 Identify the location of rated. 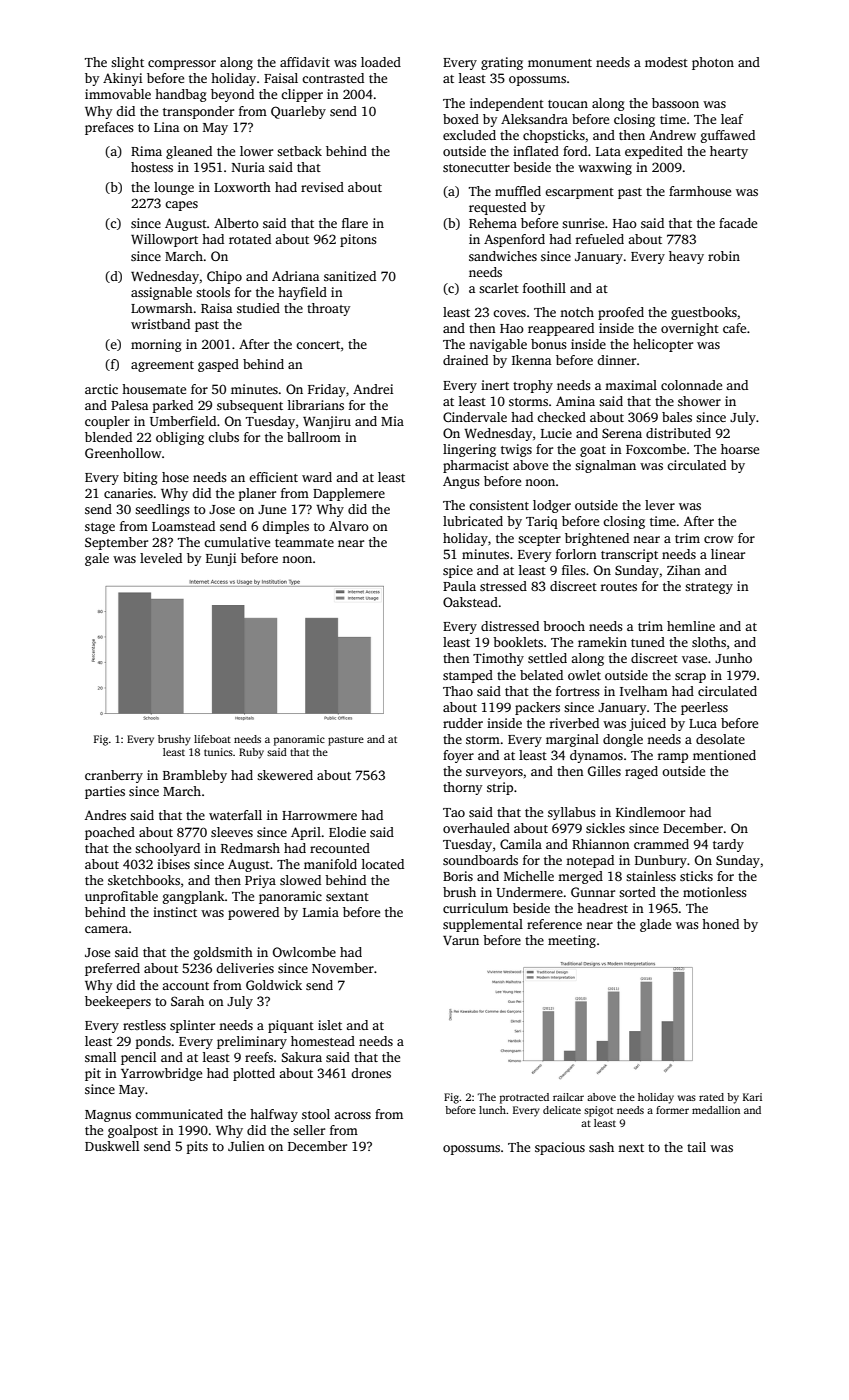
(711, 1097).
